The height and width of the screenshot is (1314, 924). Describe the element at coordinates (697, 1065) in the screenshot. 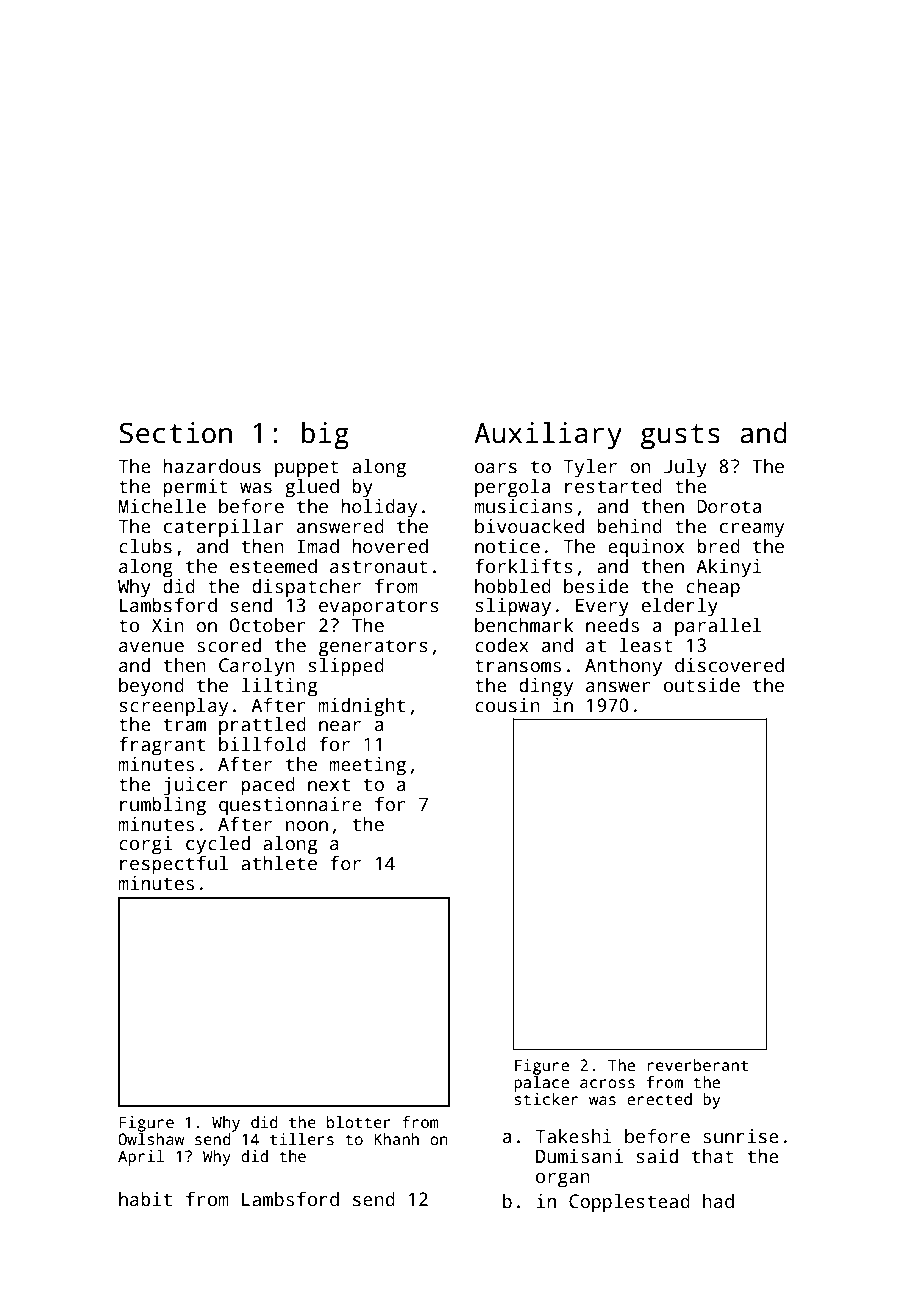

I see `reverberant` at that location.
